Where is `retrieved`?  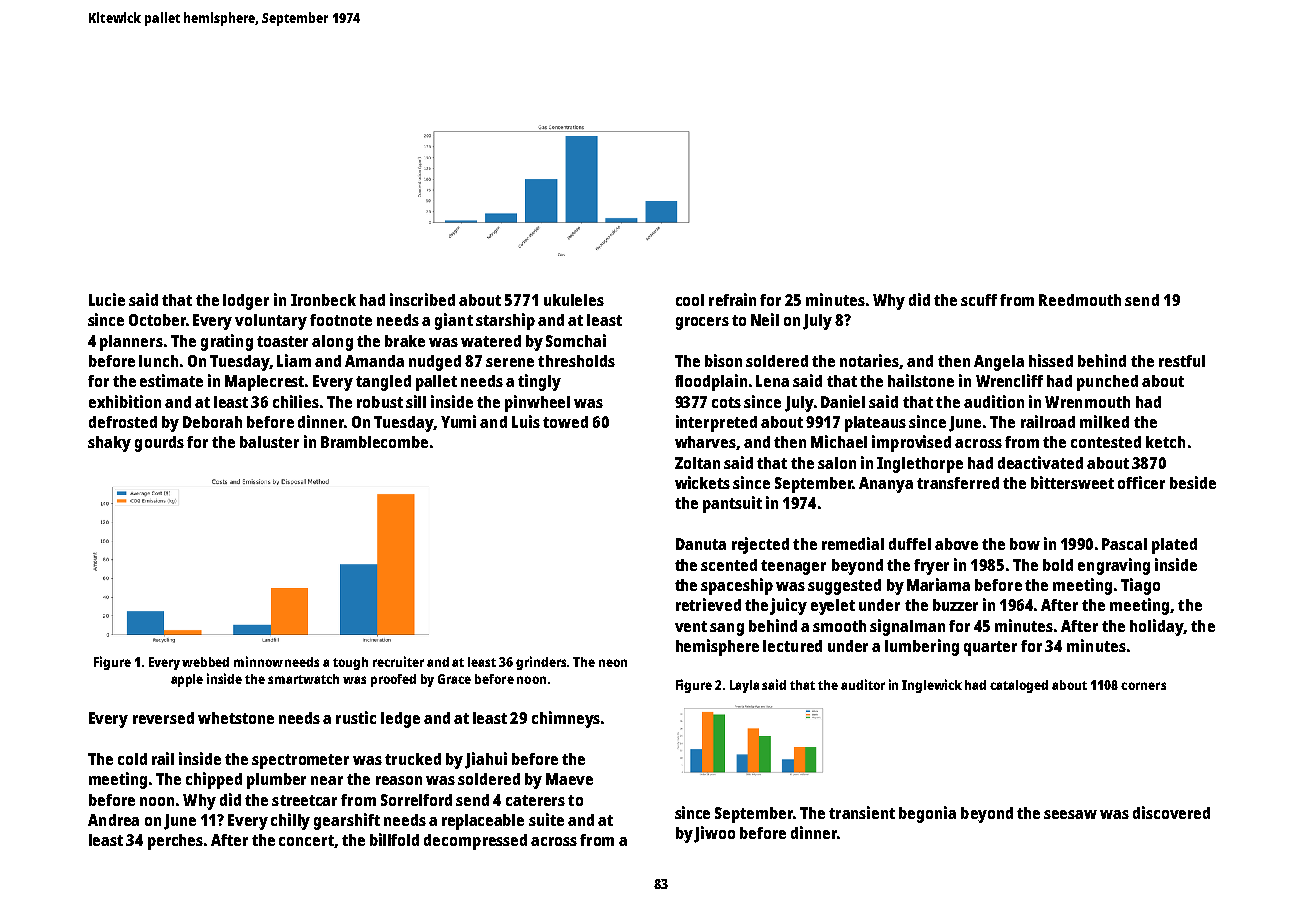
retrieved is located at coordinates (708, 604).
